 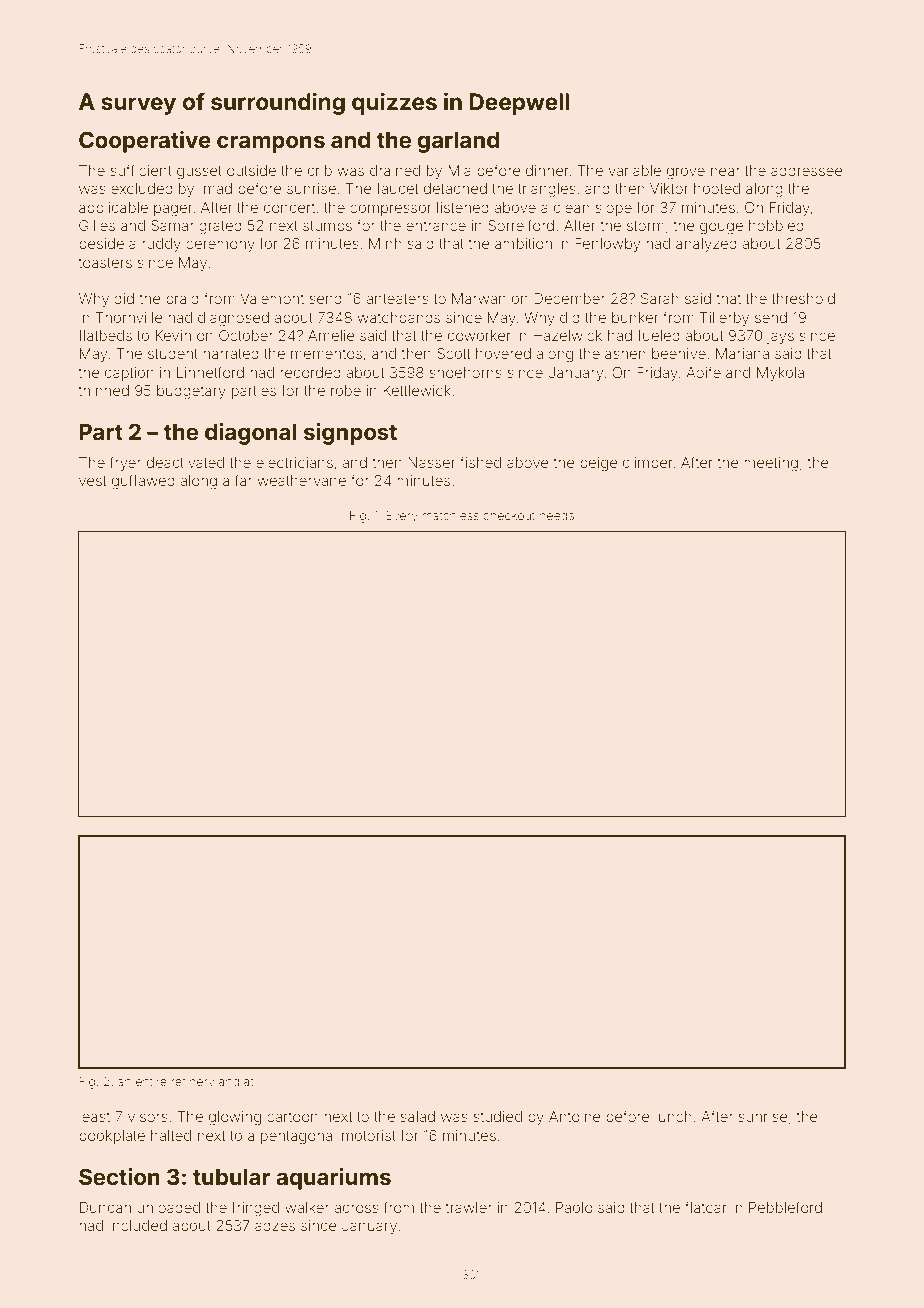 I want to click on drained, so click(x=395, y=170).
